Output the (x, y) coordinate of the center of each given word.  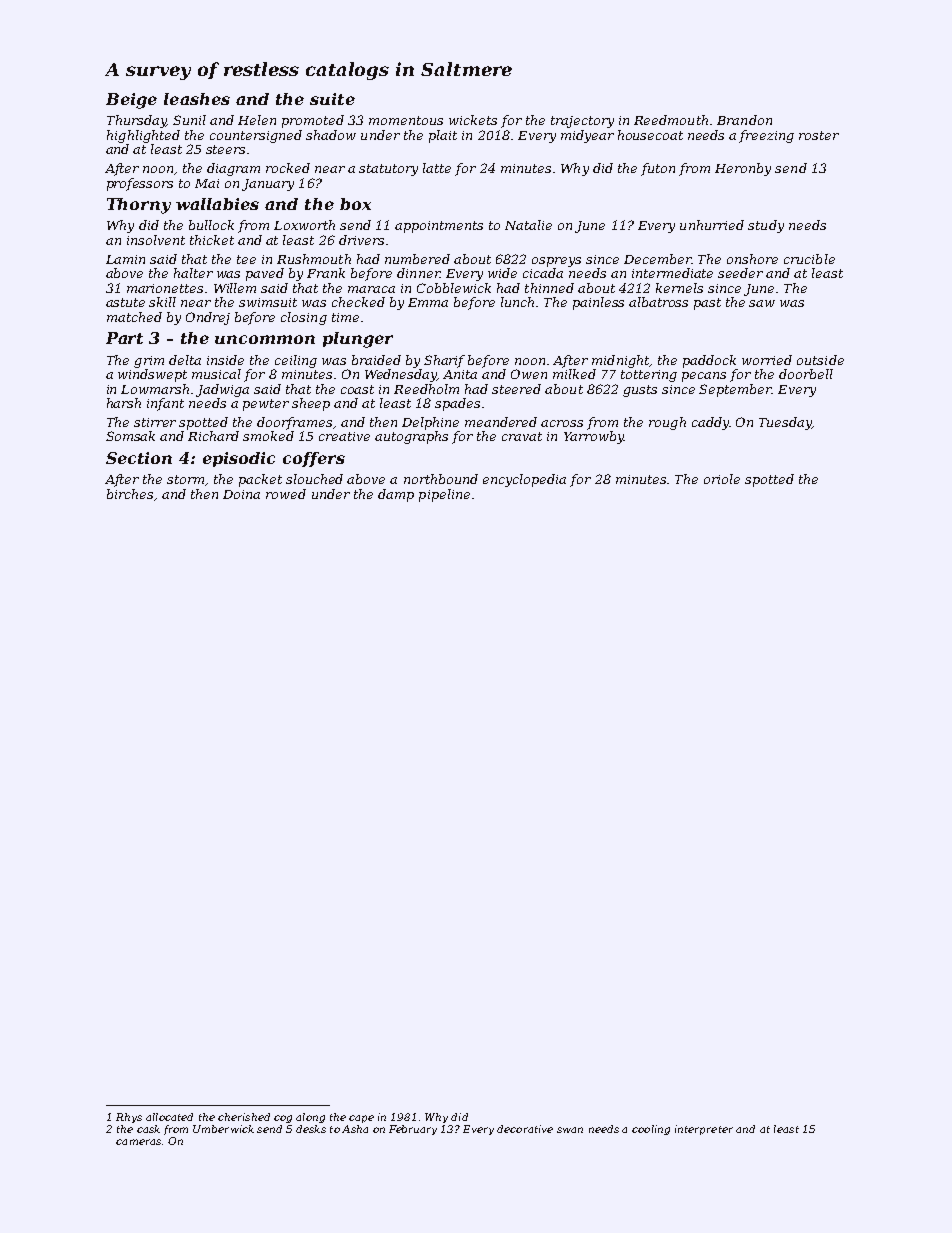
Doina (241, 494)
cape (361, 1119)
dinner (418, 273)
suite (332, 99)
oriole (722, 479)
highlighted (143, 136)
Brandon (744, 120)
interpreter (704, 1130)
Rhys (129, 1118)
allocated (169, 1117)
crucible (809, 259)
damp (396, 495)
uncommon (265, 339)
